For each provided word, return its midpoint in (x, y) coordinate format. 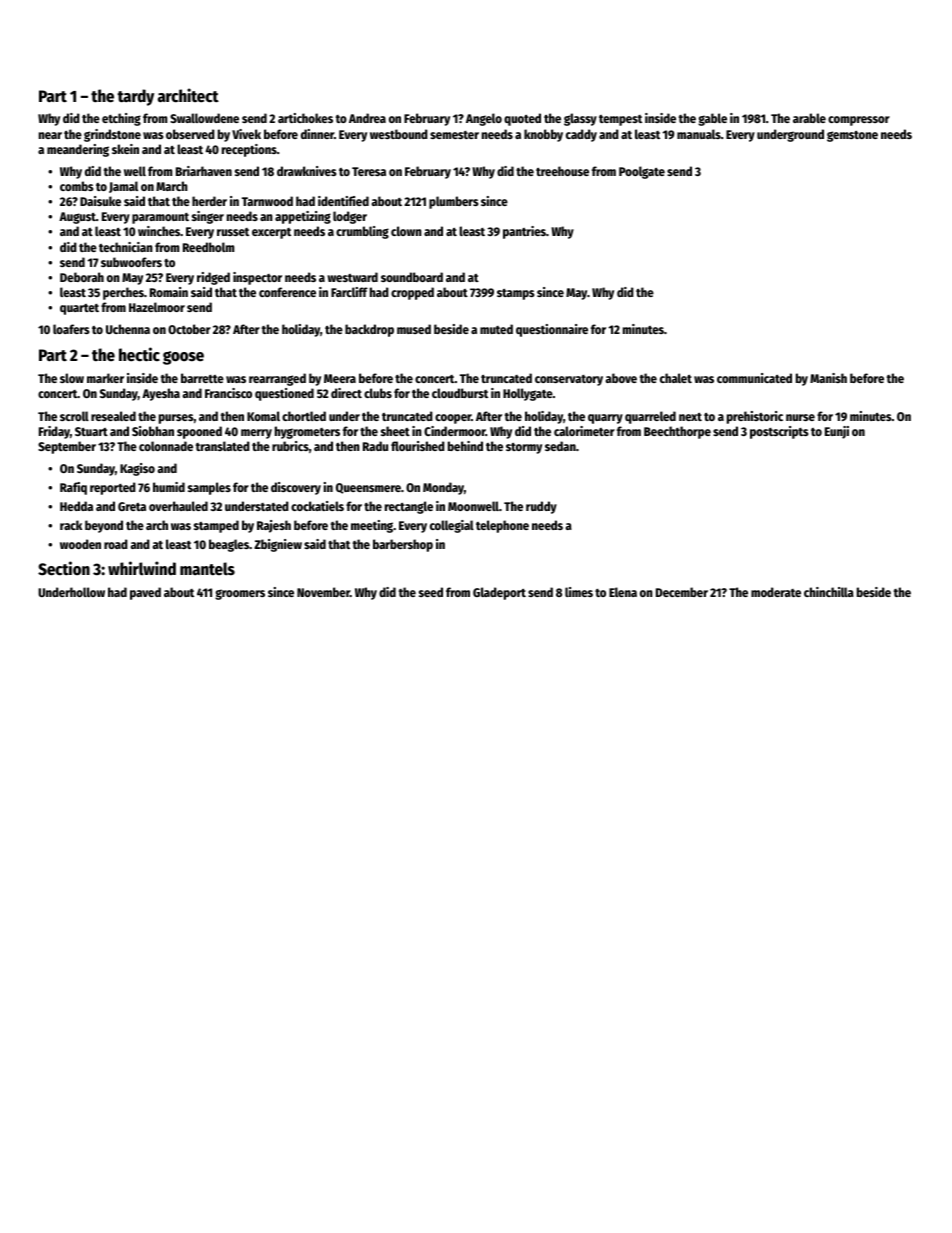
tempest (620, 120)
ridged (213, 278)
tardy (135, 97)
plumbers (454, 202)
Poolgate (642, 172)
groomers (240, 594)
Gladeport (499, 593)
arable (809, 118)
